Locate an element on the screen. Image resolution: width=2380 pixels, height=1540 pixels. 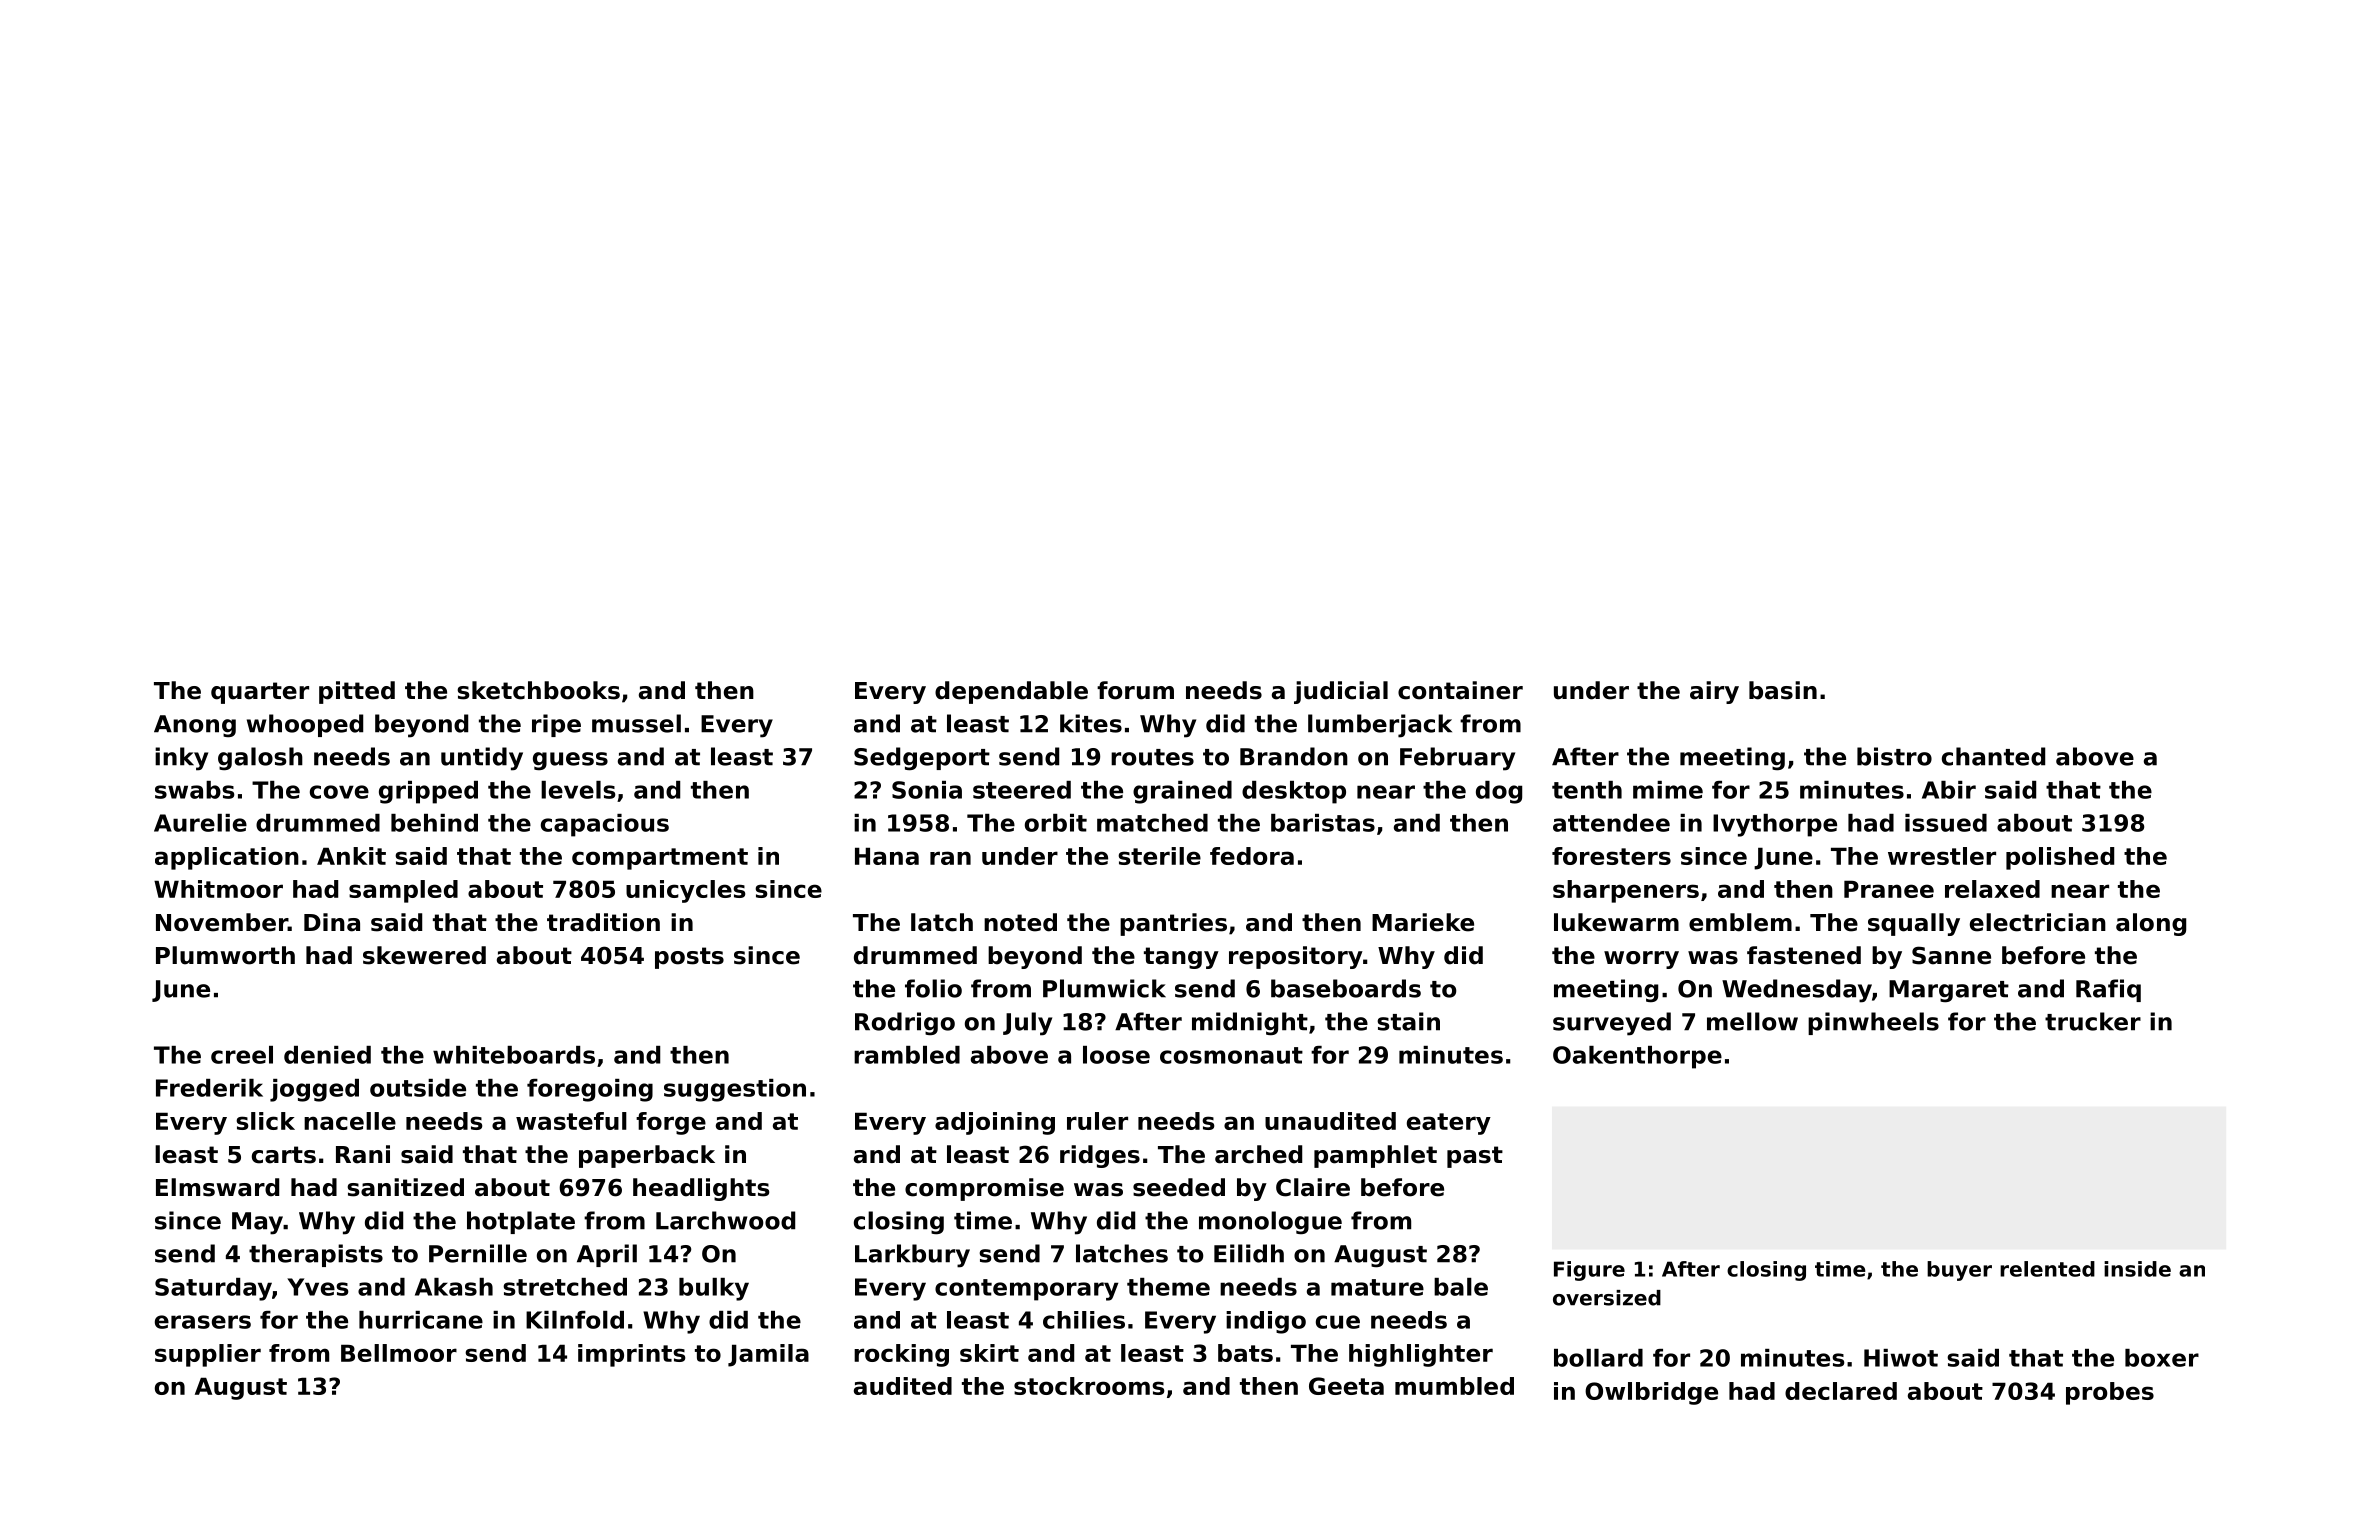
Oakenthorpe is located at coordinates (1637, 1057).
